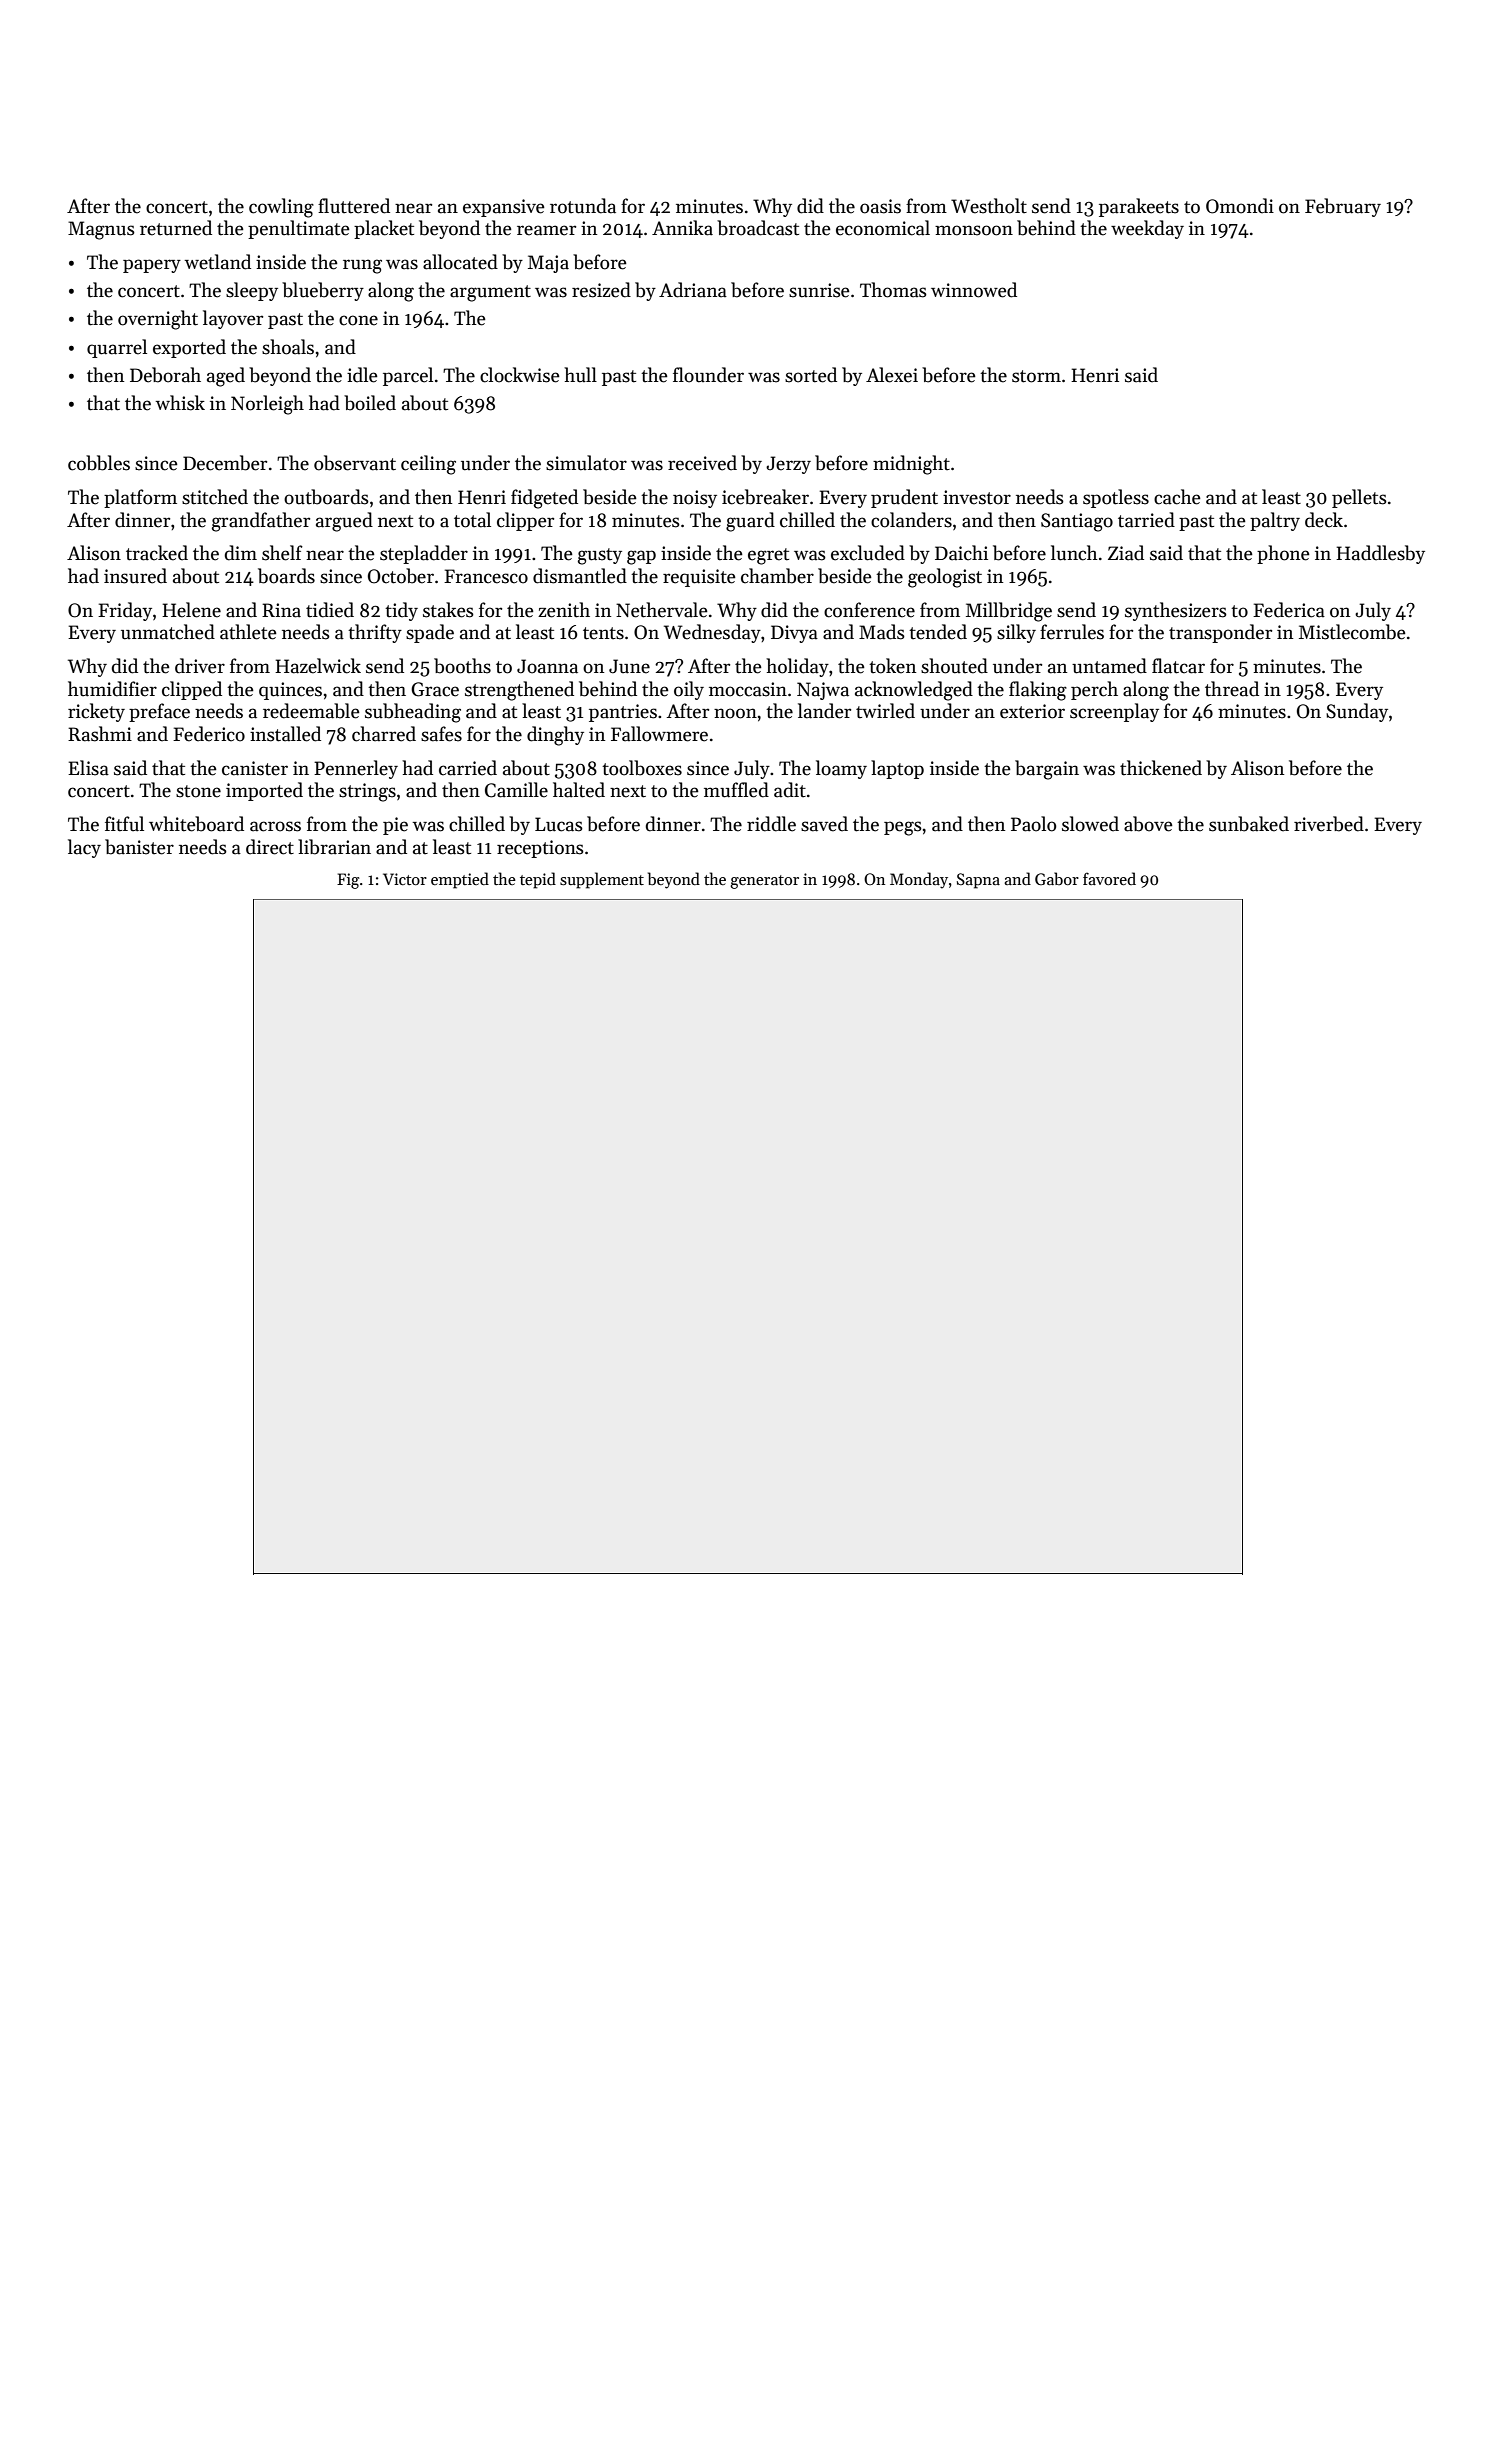 This page has width=1496, height=2464. What do you see at coordinates (1357, 712) in the page?
I see `Sunday` at bounding box center [1357, 712].
